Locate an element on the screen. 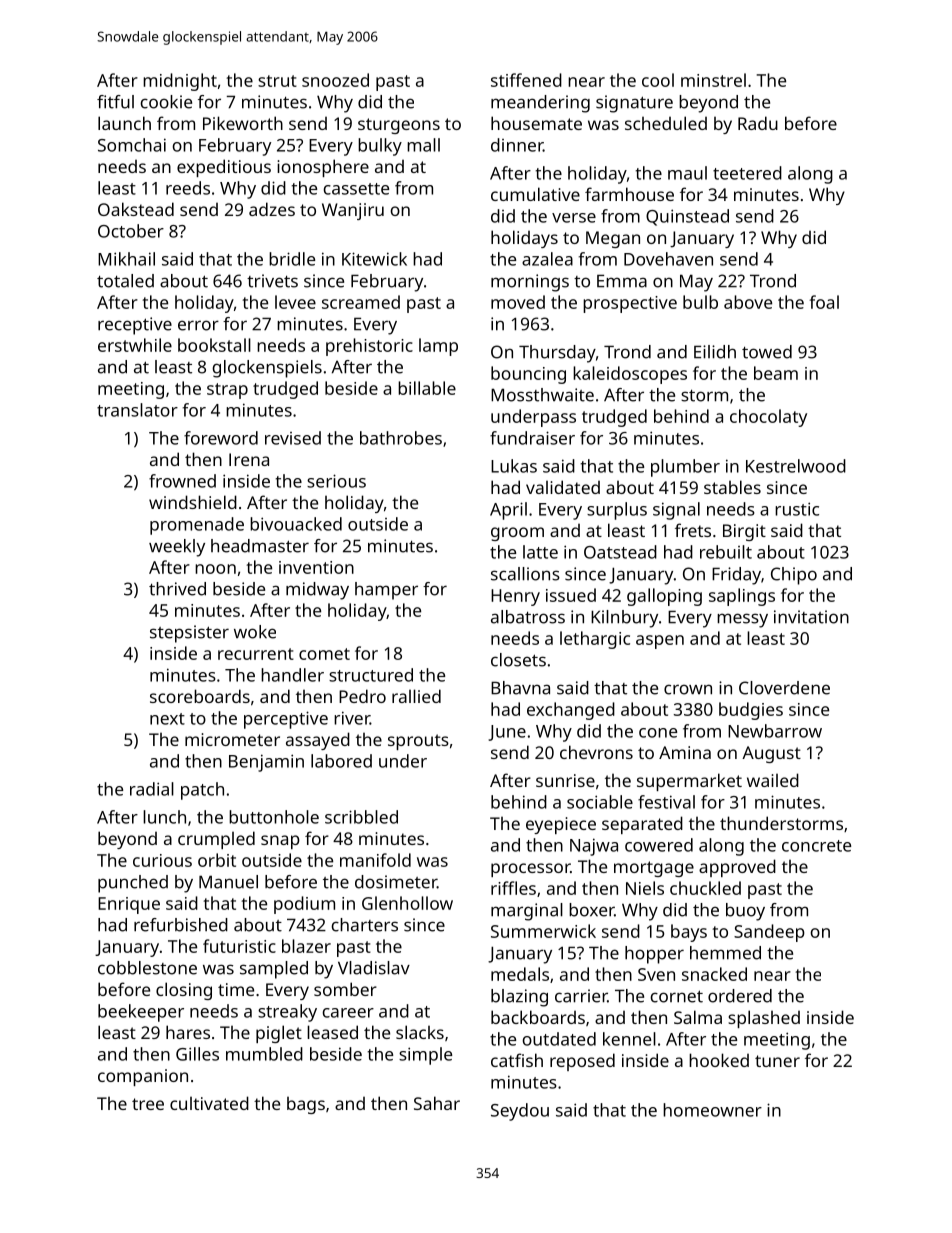 The width and height of the screenshot is (952, 1233). Sandeep is located at coordinates (769, 933).
